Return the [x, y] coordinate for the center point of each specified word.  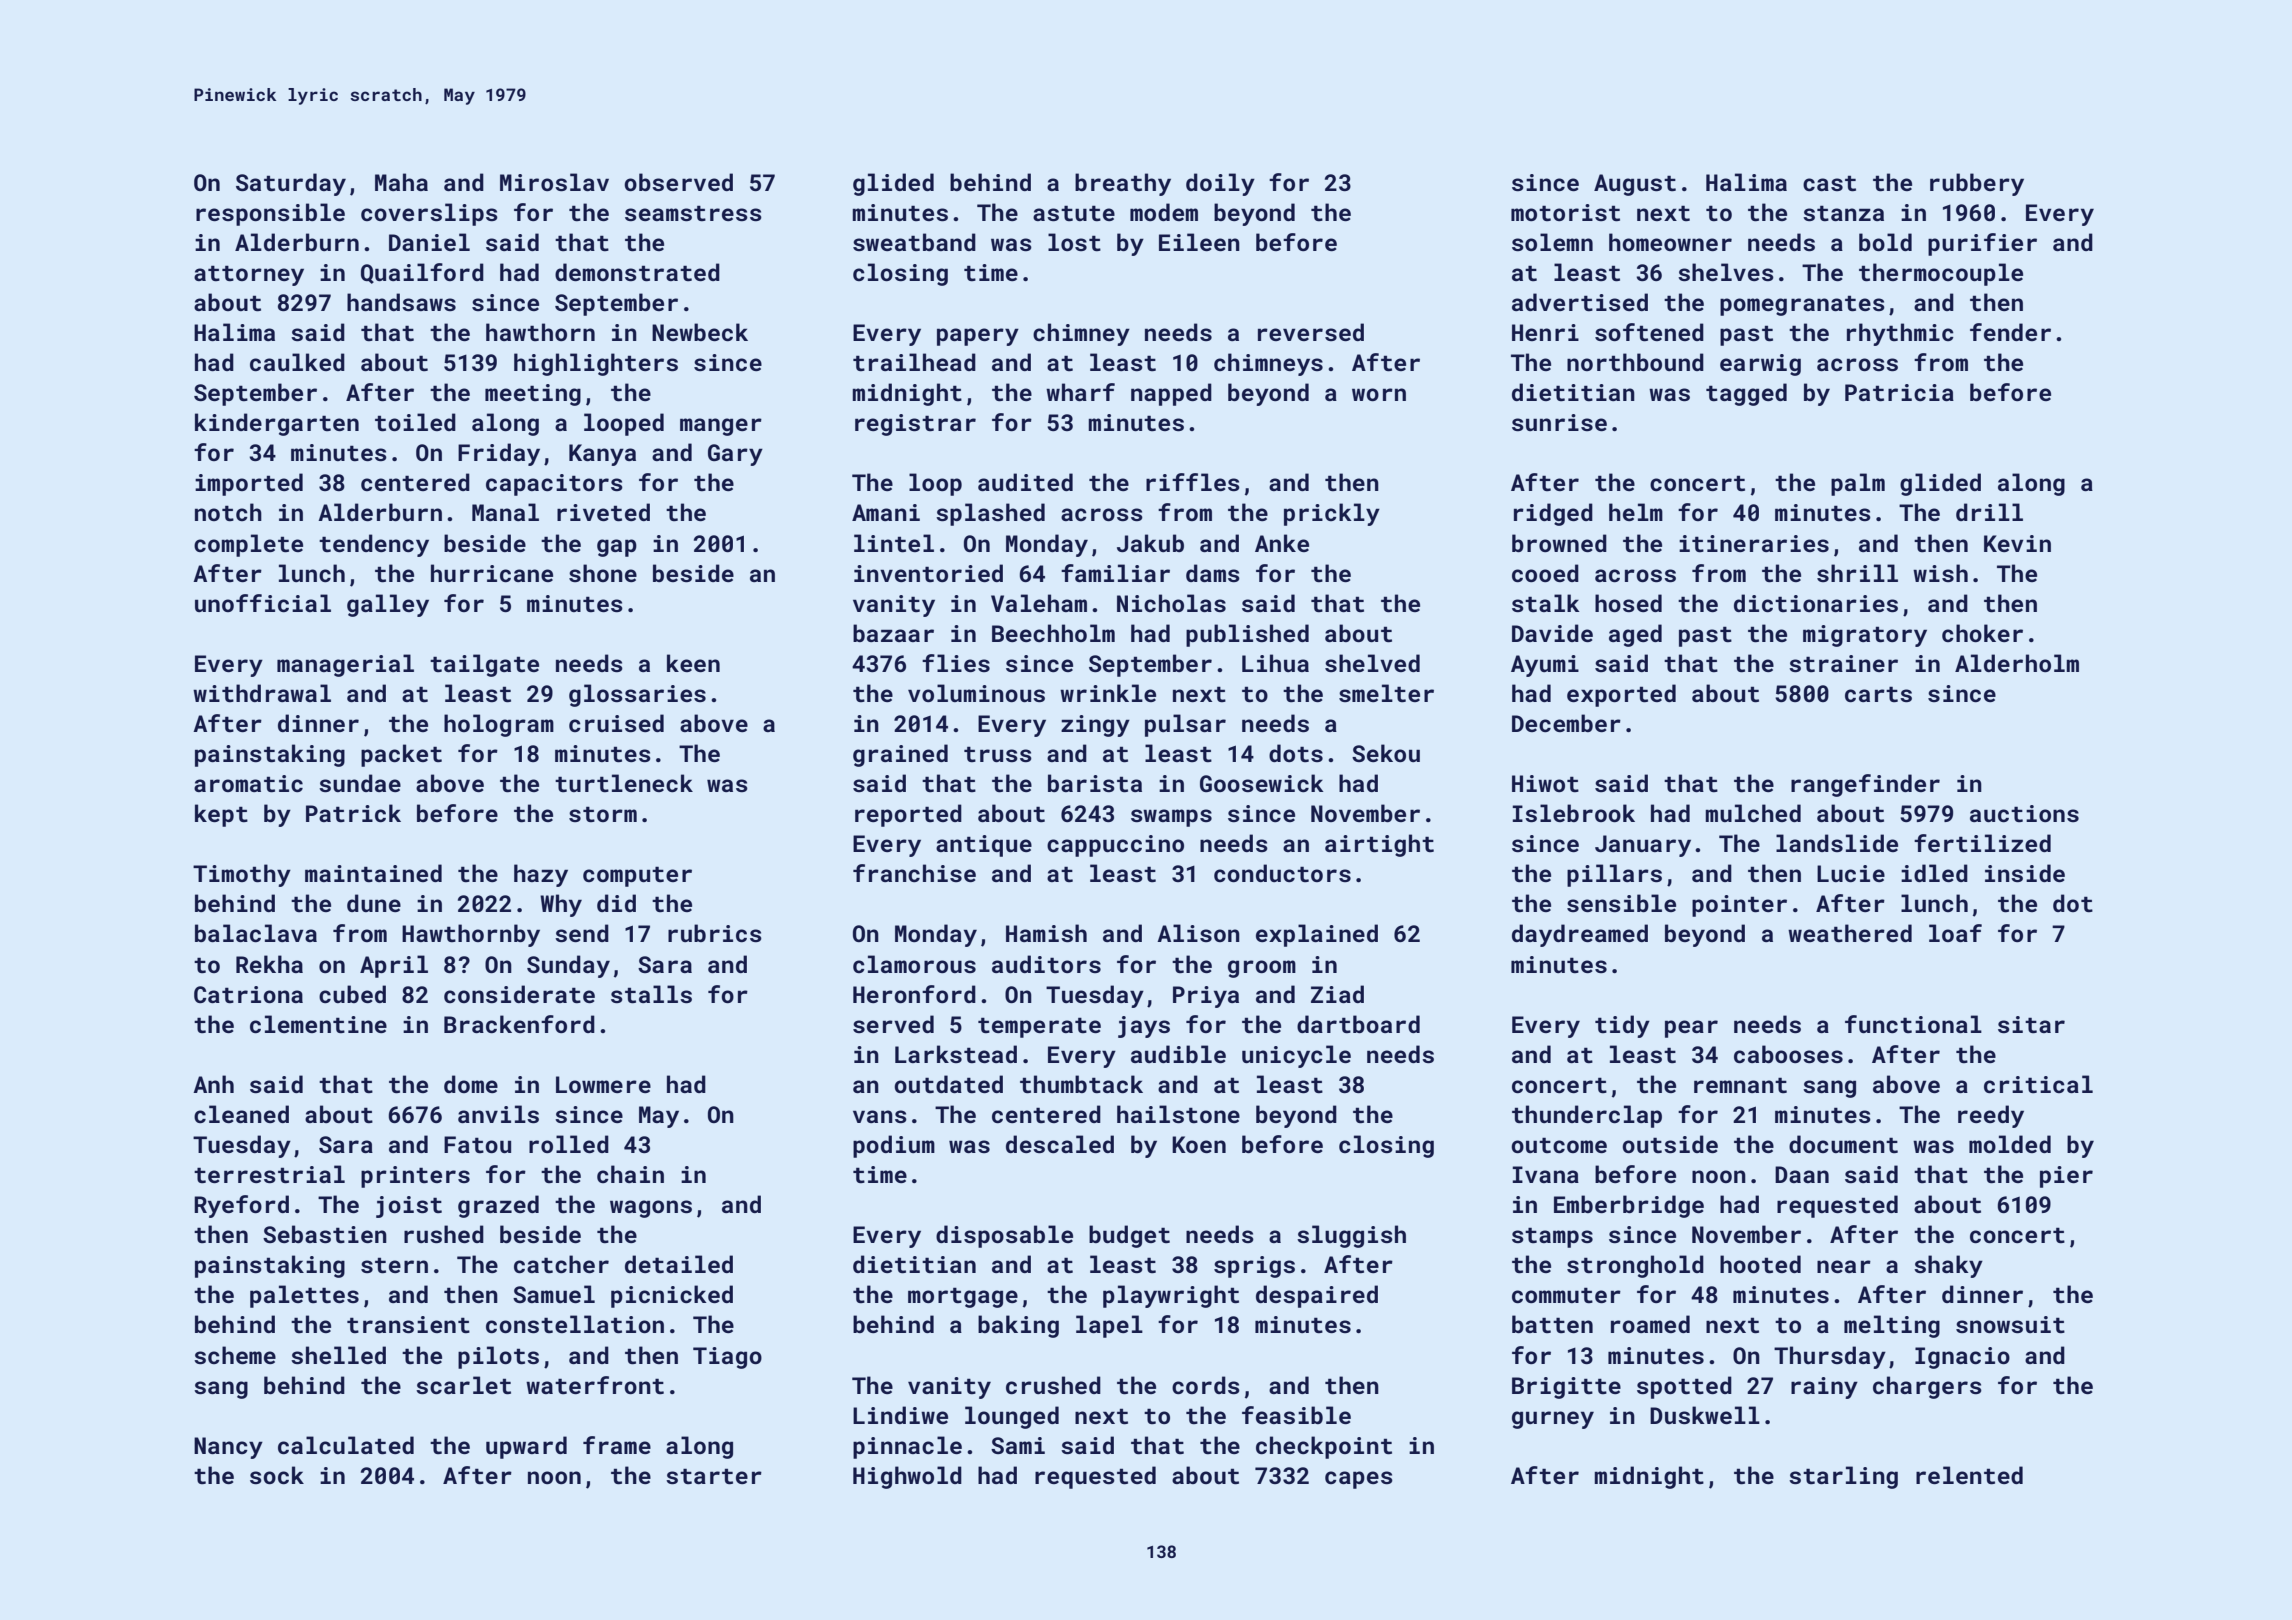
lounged [1012, 1417]
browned [1559, 543]
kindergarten [277, 424]
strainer [1843, 663]
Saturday [291, 184]
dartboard [1358, 1024]
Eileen [1199, 242]
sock [277, 1475]
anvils [498, 1114]
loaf [1955, 933]
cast [1829, 183]
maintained [373, 873]
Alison [1198, 933]
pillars [1614, 875]
